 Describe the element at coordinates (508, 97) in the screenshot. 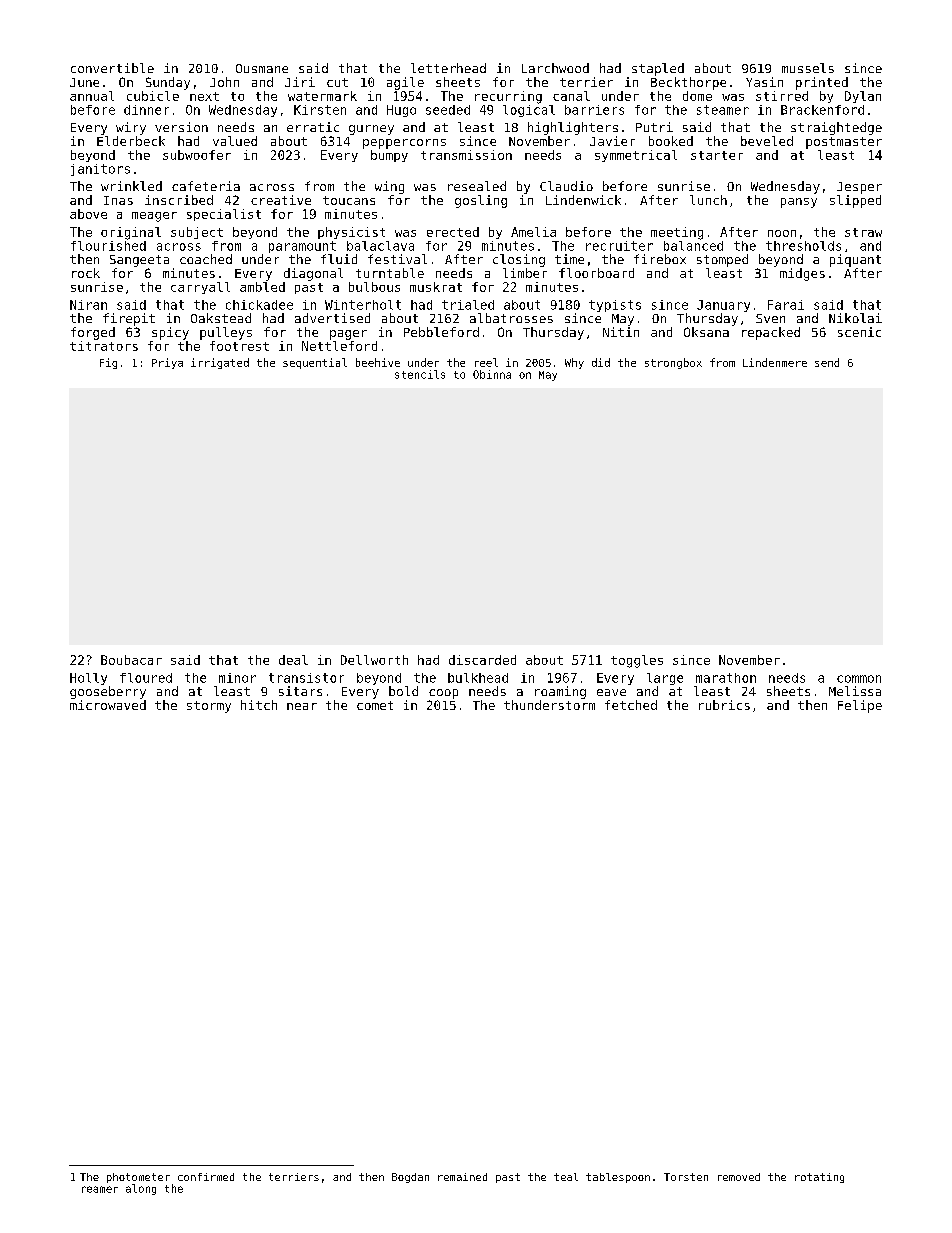

I see `recurring` at that location.
